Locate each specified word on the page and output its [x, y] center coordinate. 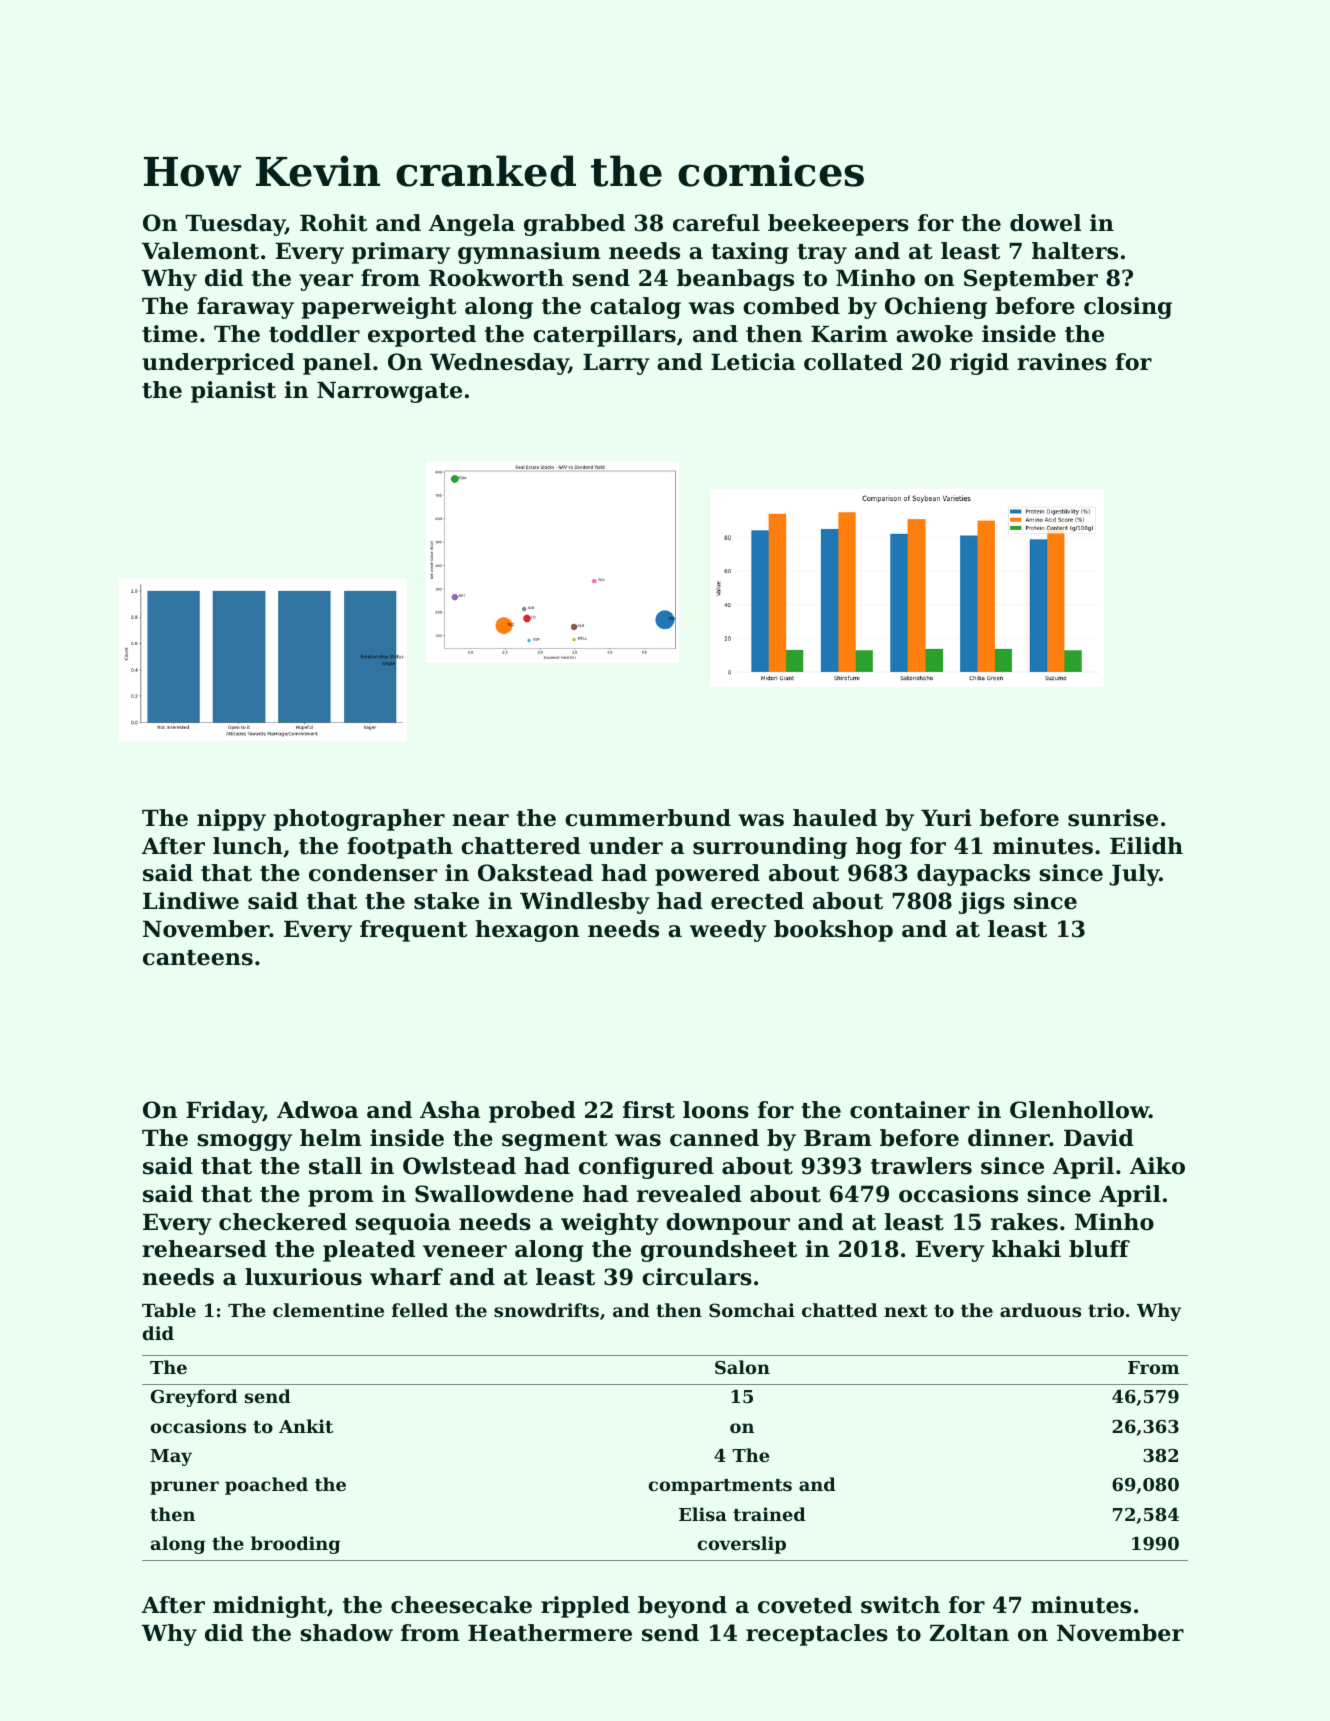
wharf [406, 1277]
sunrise [1113, 818]
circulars [697, 1277]
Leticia [753, 362]
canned [714, 1138]
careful [716, 223]
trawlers [921, 1166]
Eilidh [1146, 846]
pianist [233, 392]
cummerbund [648, 818]
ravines [1062, 362]
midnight [270, 1607]
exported [422, 336]
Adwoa [317, 1110]
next [906, 1310]
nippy [231, 820]
